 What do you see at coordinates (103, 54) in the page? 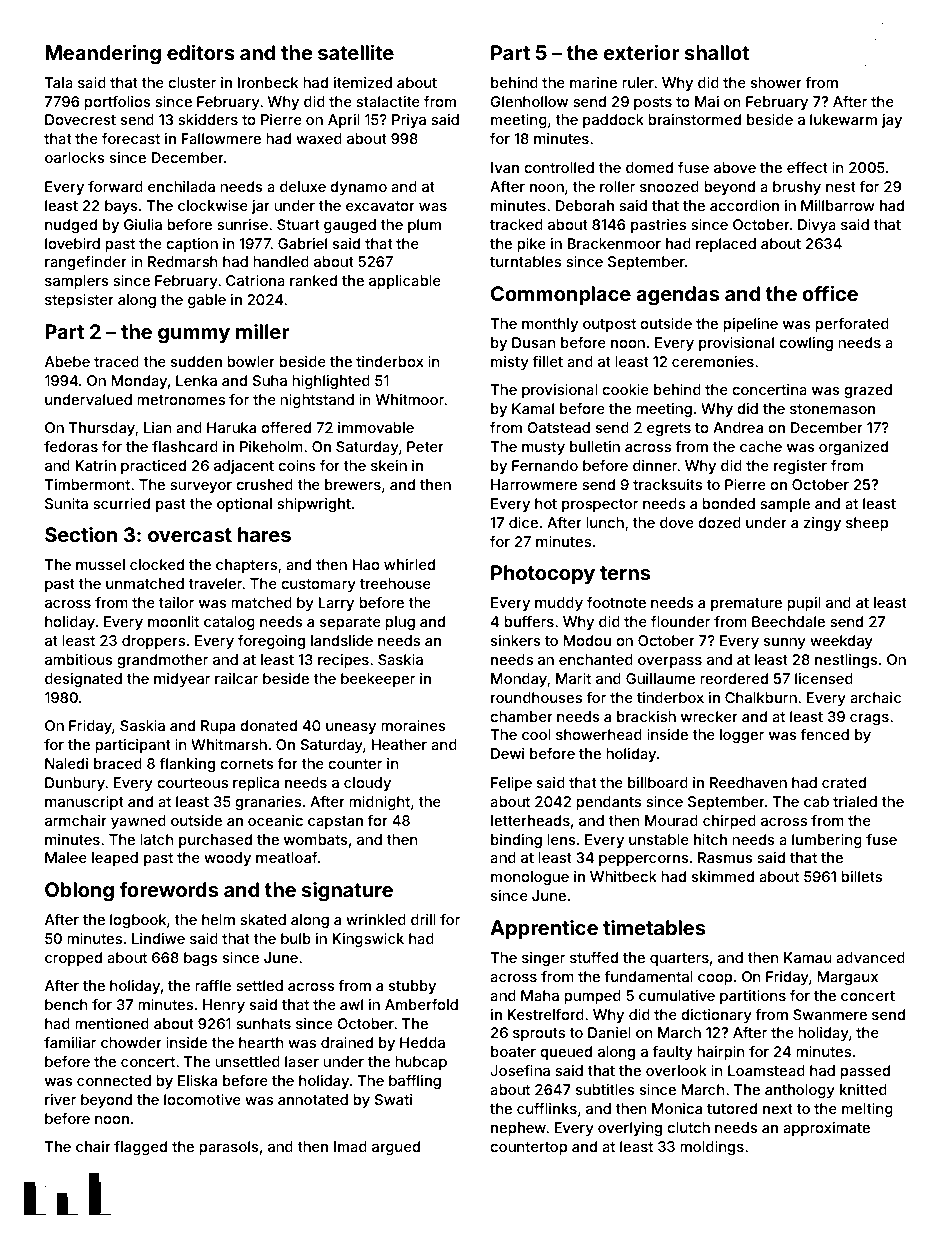
I see `Meandering` at bounding box center [103, 54].
